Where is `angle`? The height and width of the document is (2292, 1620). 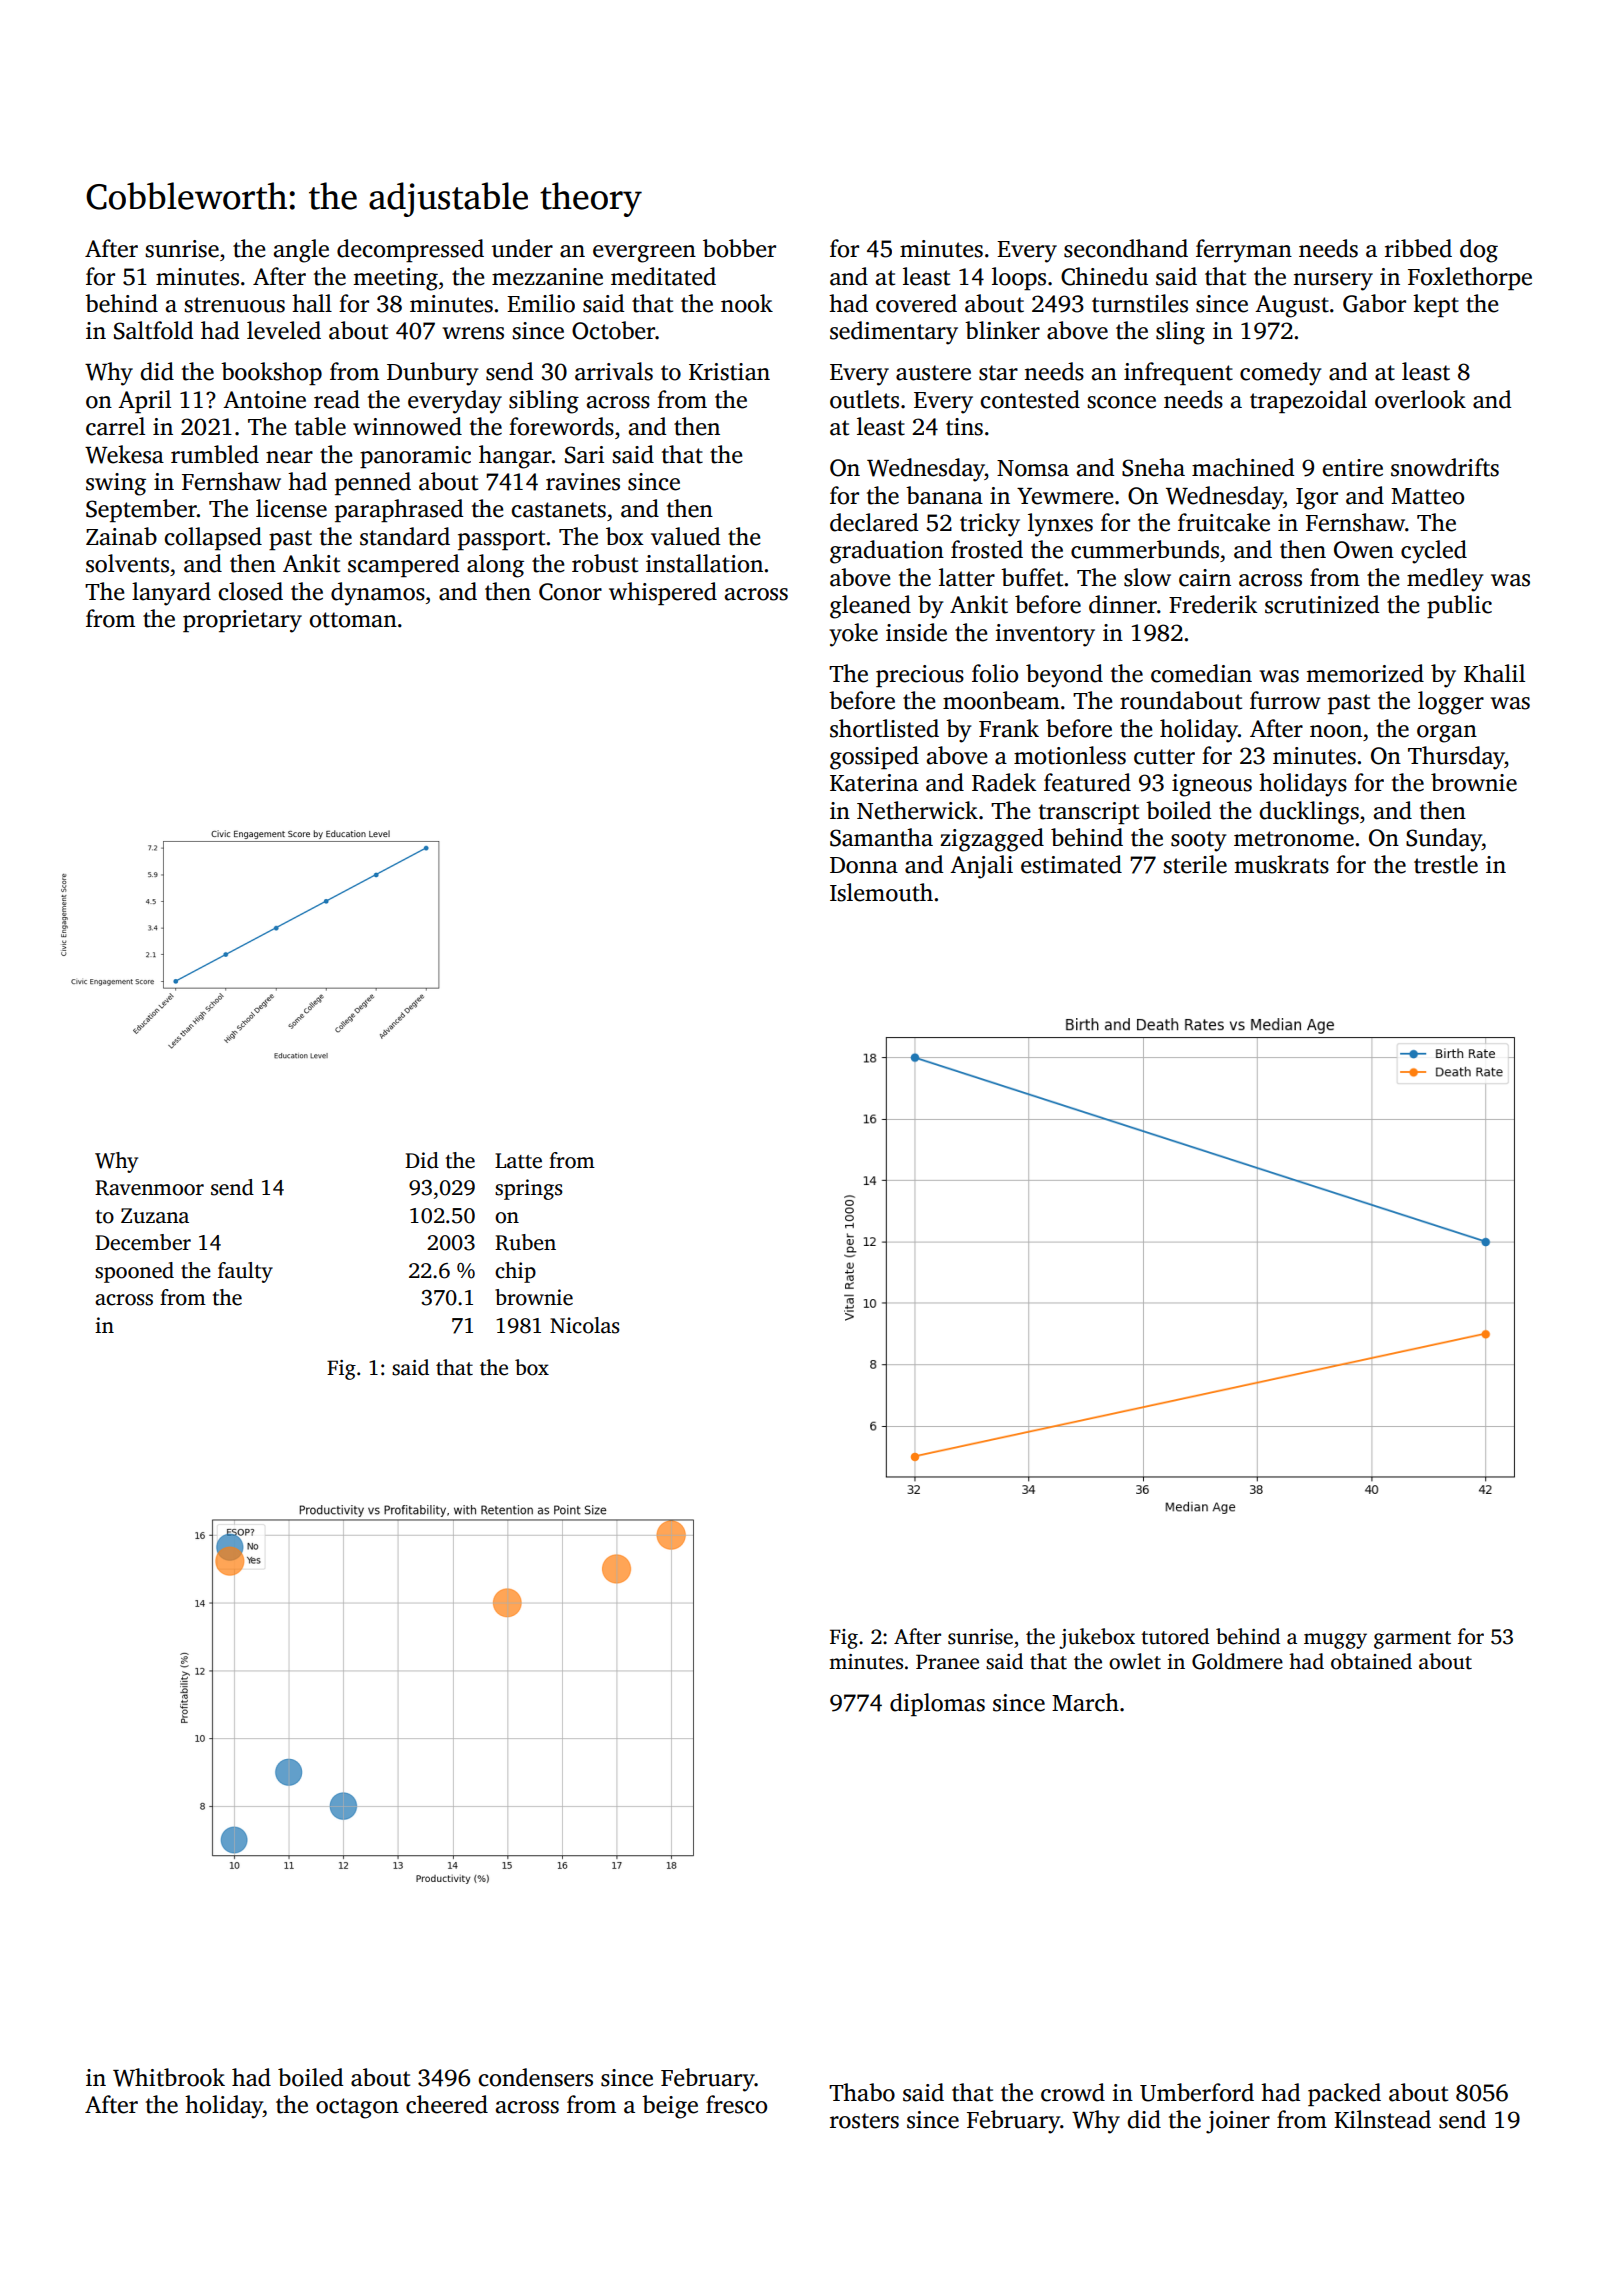 angle is located at coordinates (301, 251).
